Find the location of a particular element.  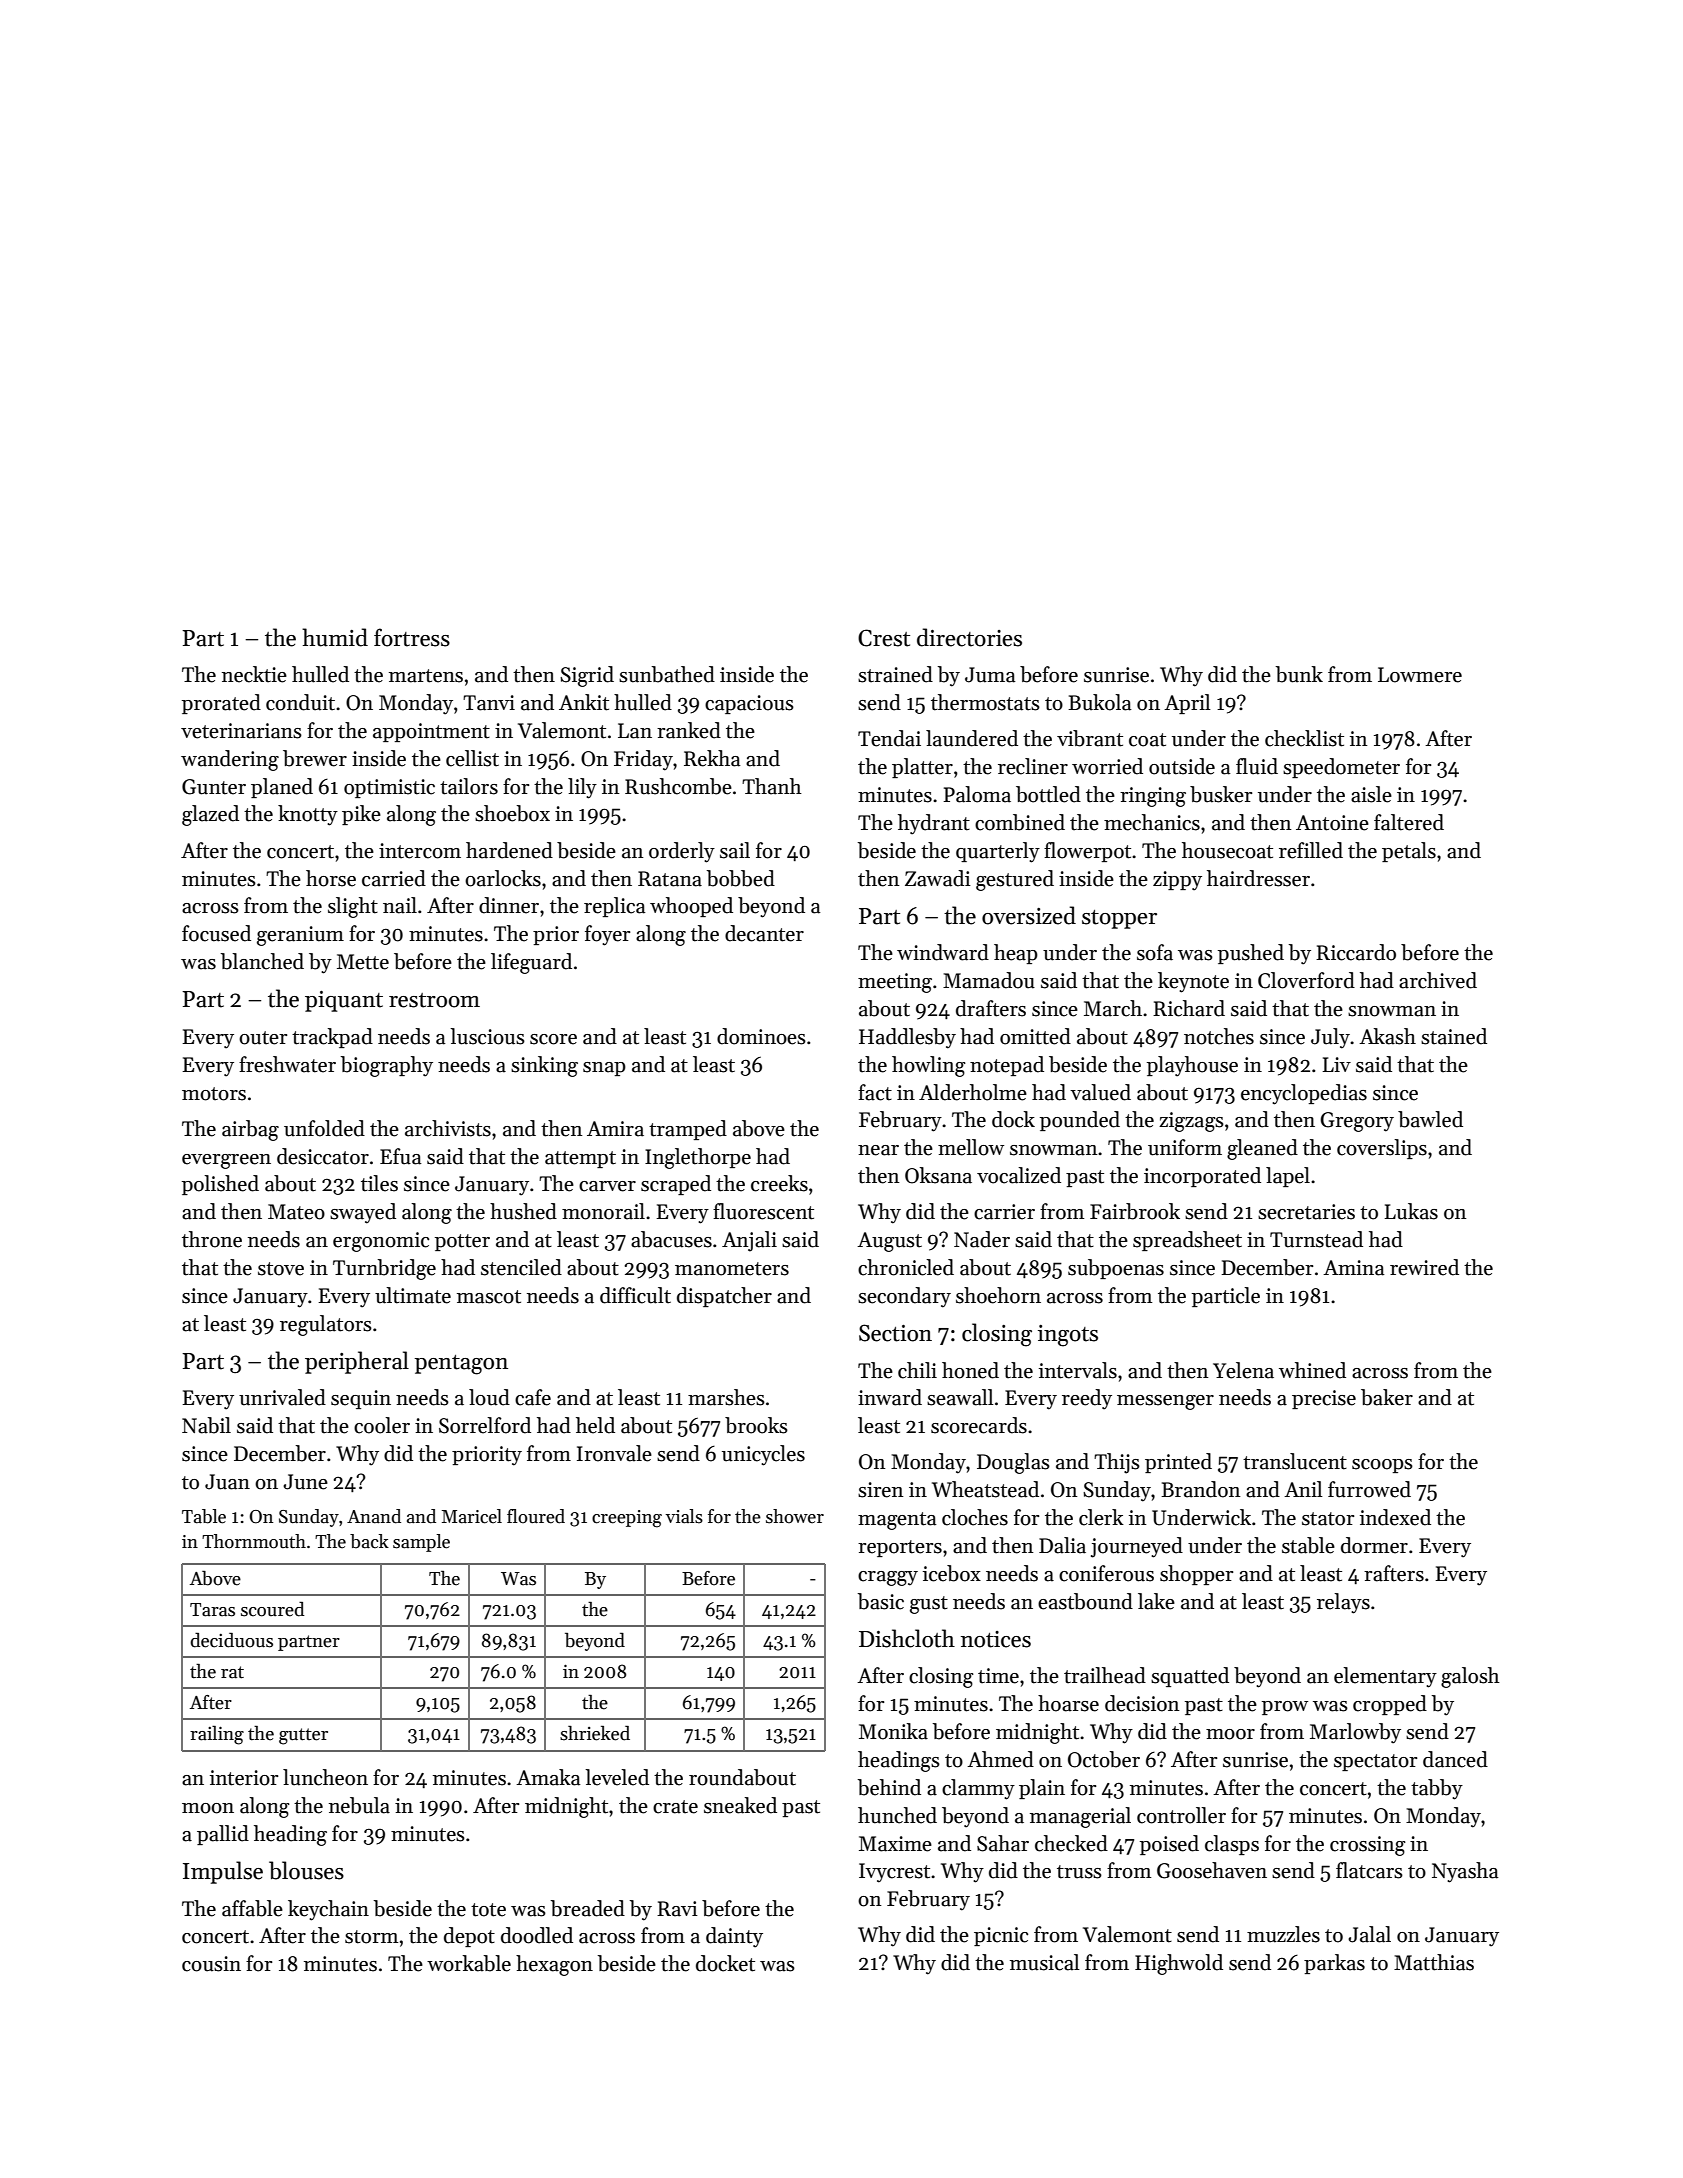

sunbathed is located at coordinates (667, 674).
